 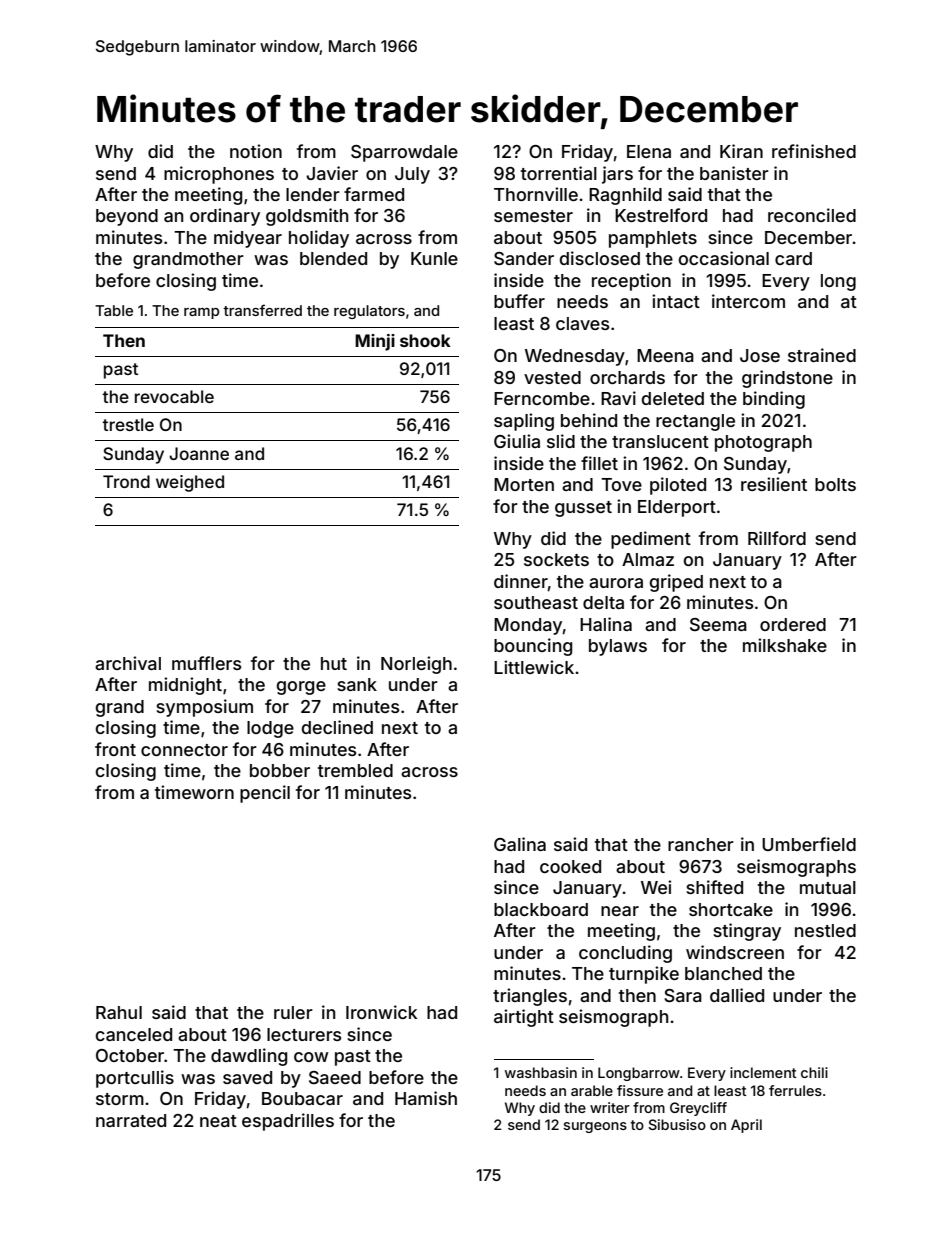 What do you see at coordinates (524, 484) in the page?
I see `Morten` at bounding box center [524, 484].
